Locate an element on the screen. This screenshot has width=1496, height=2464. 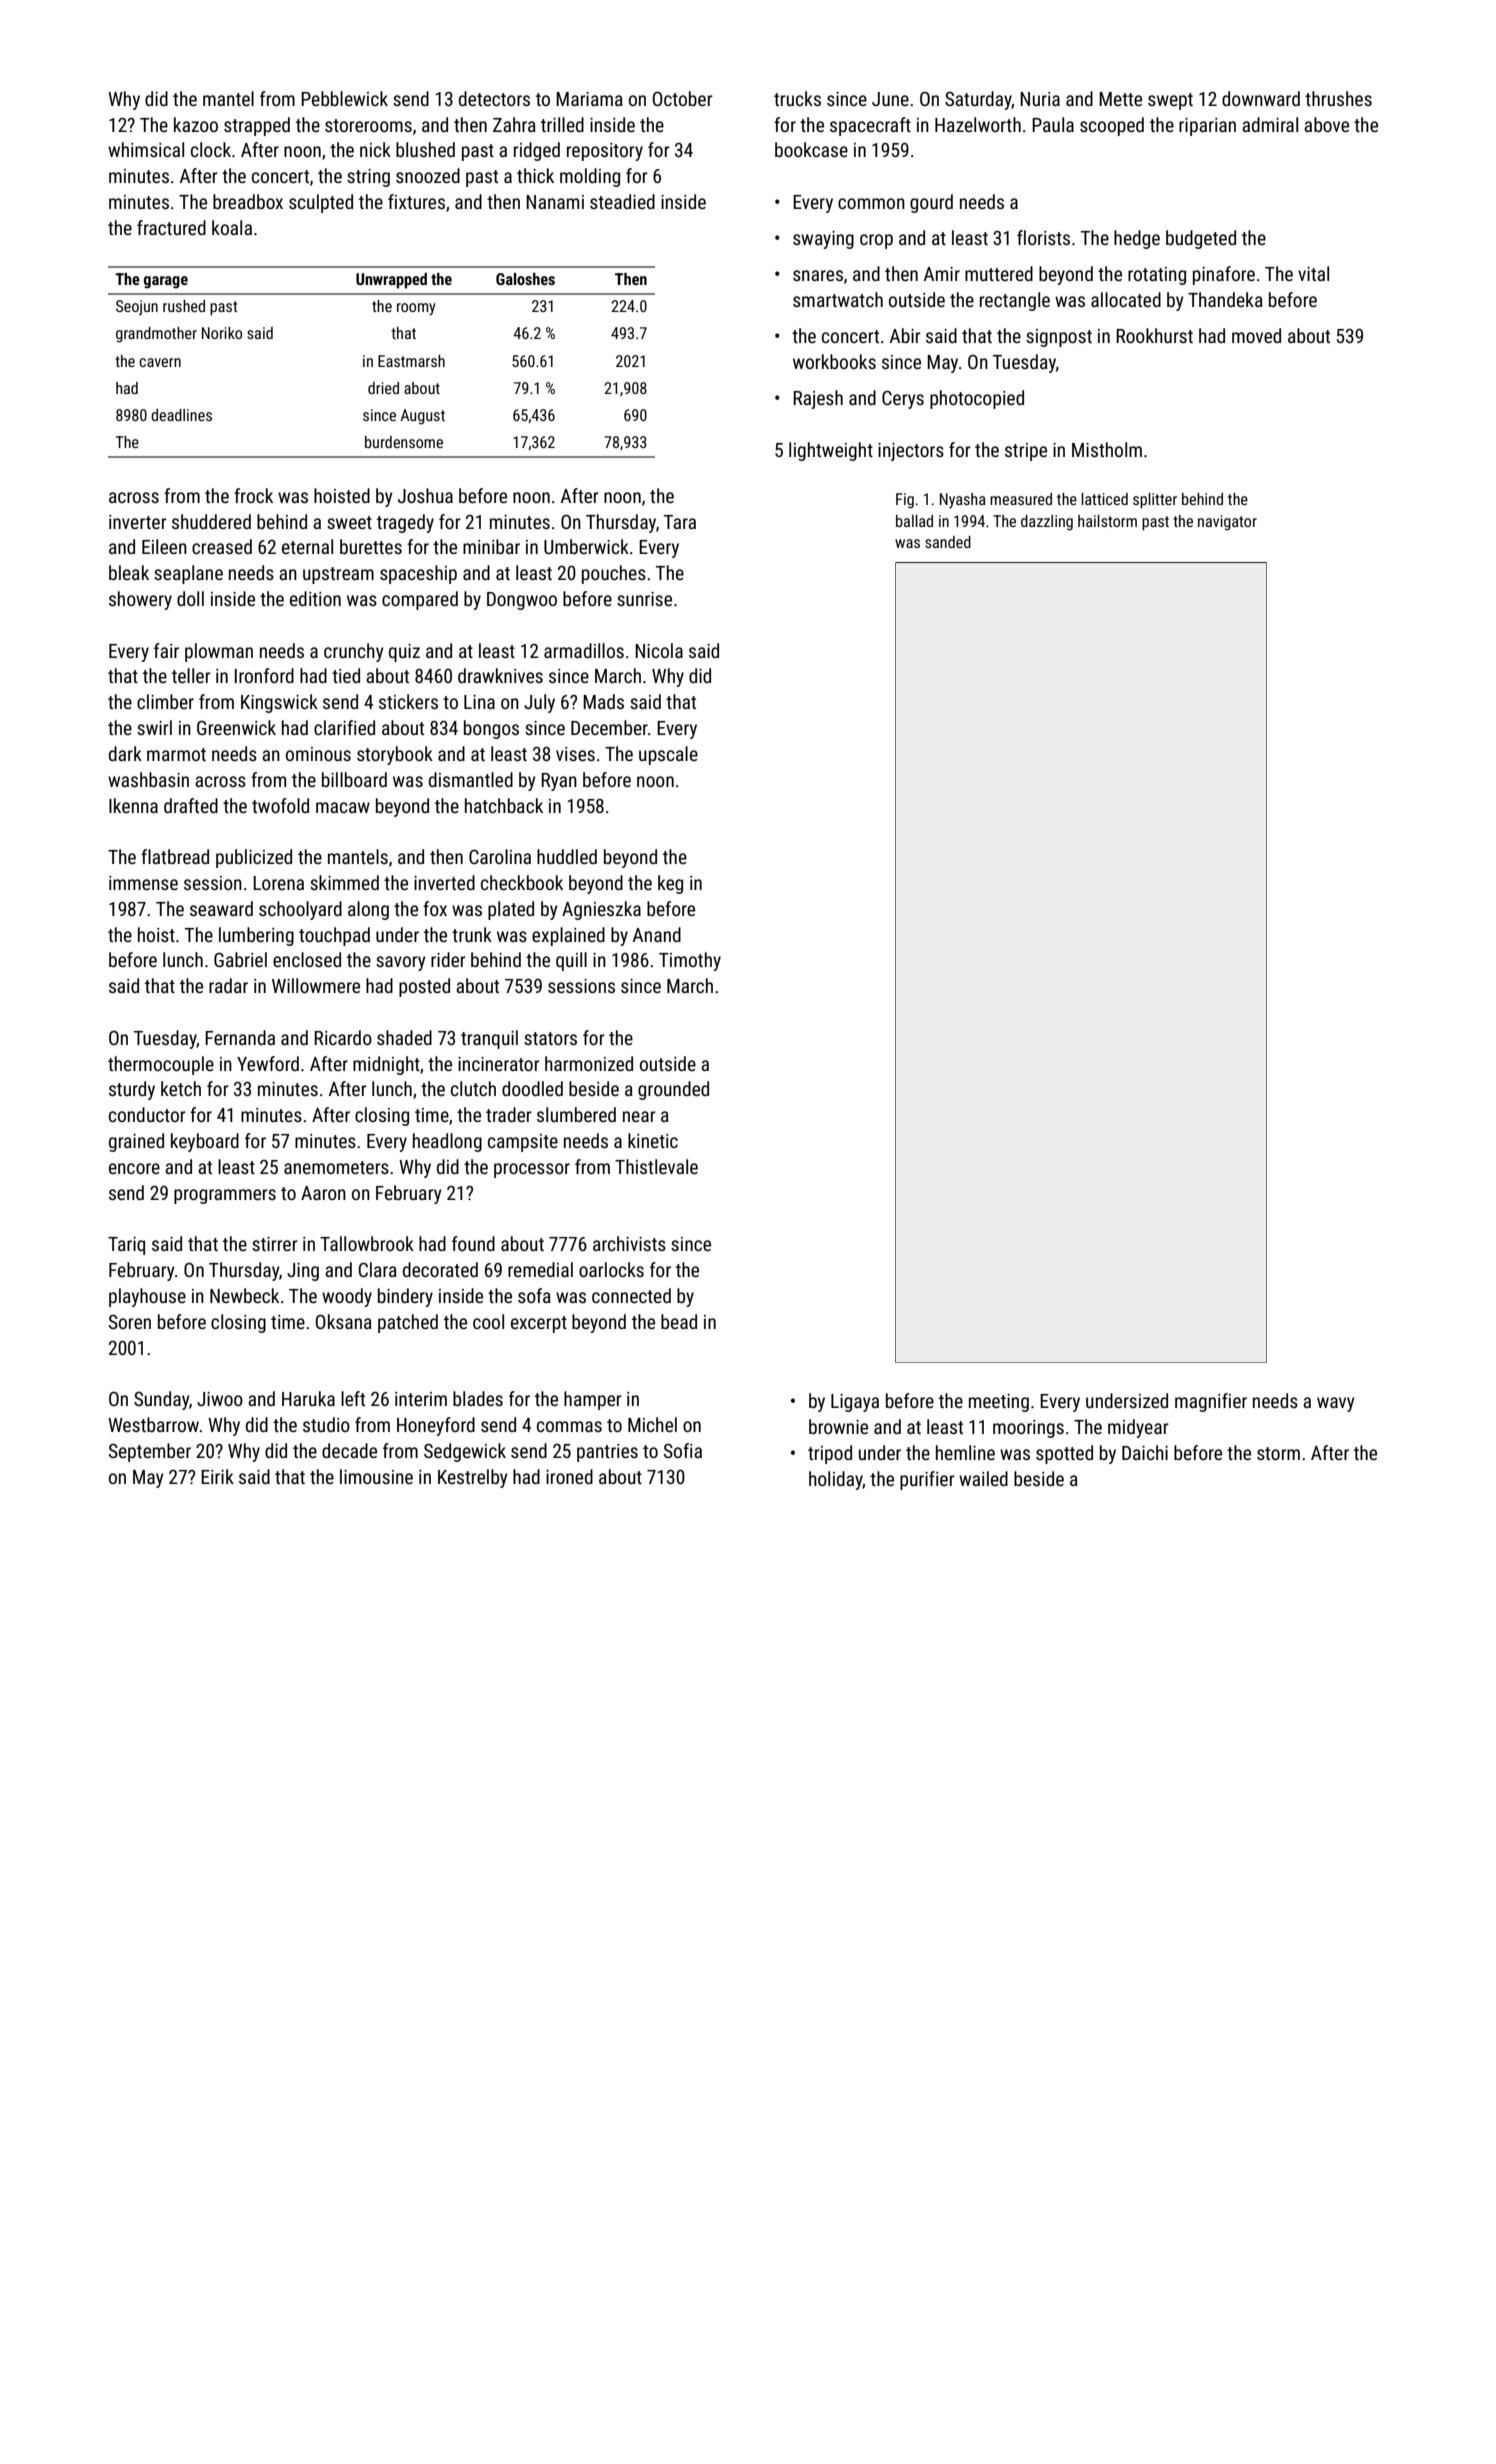
common is located at coordinates (871, 203).
